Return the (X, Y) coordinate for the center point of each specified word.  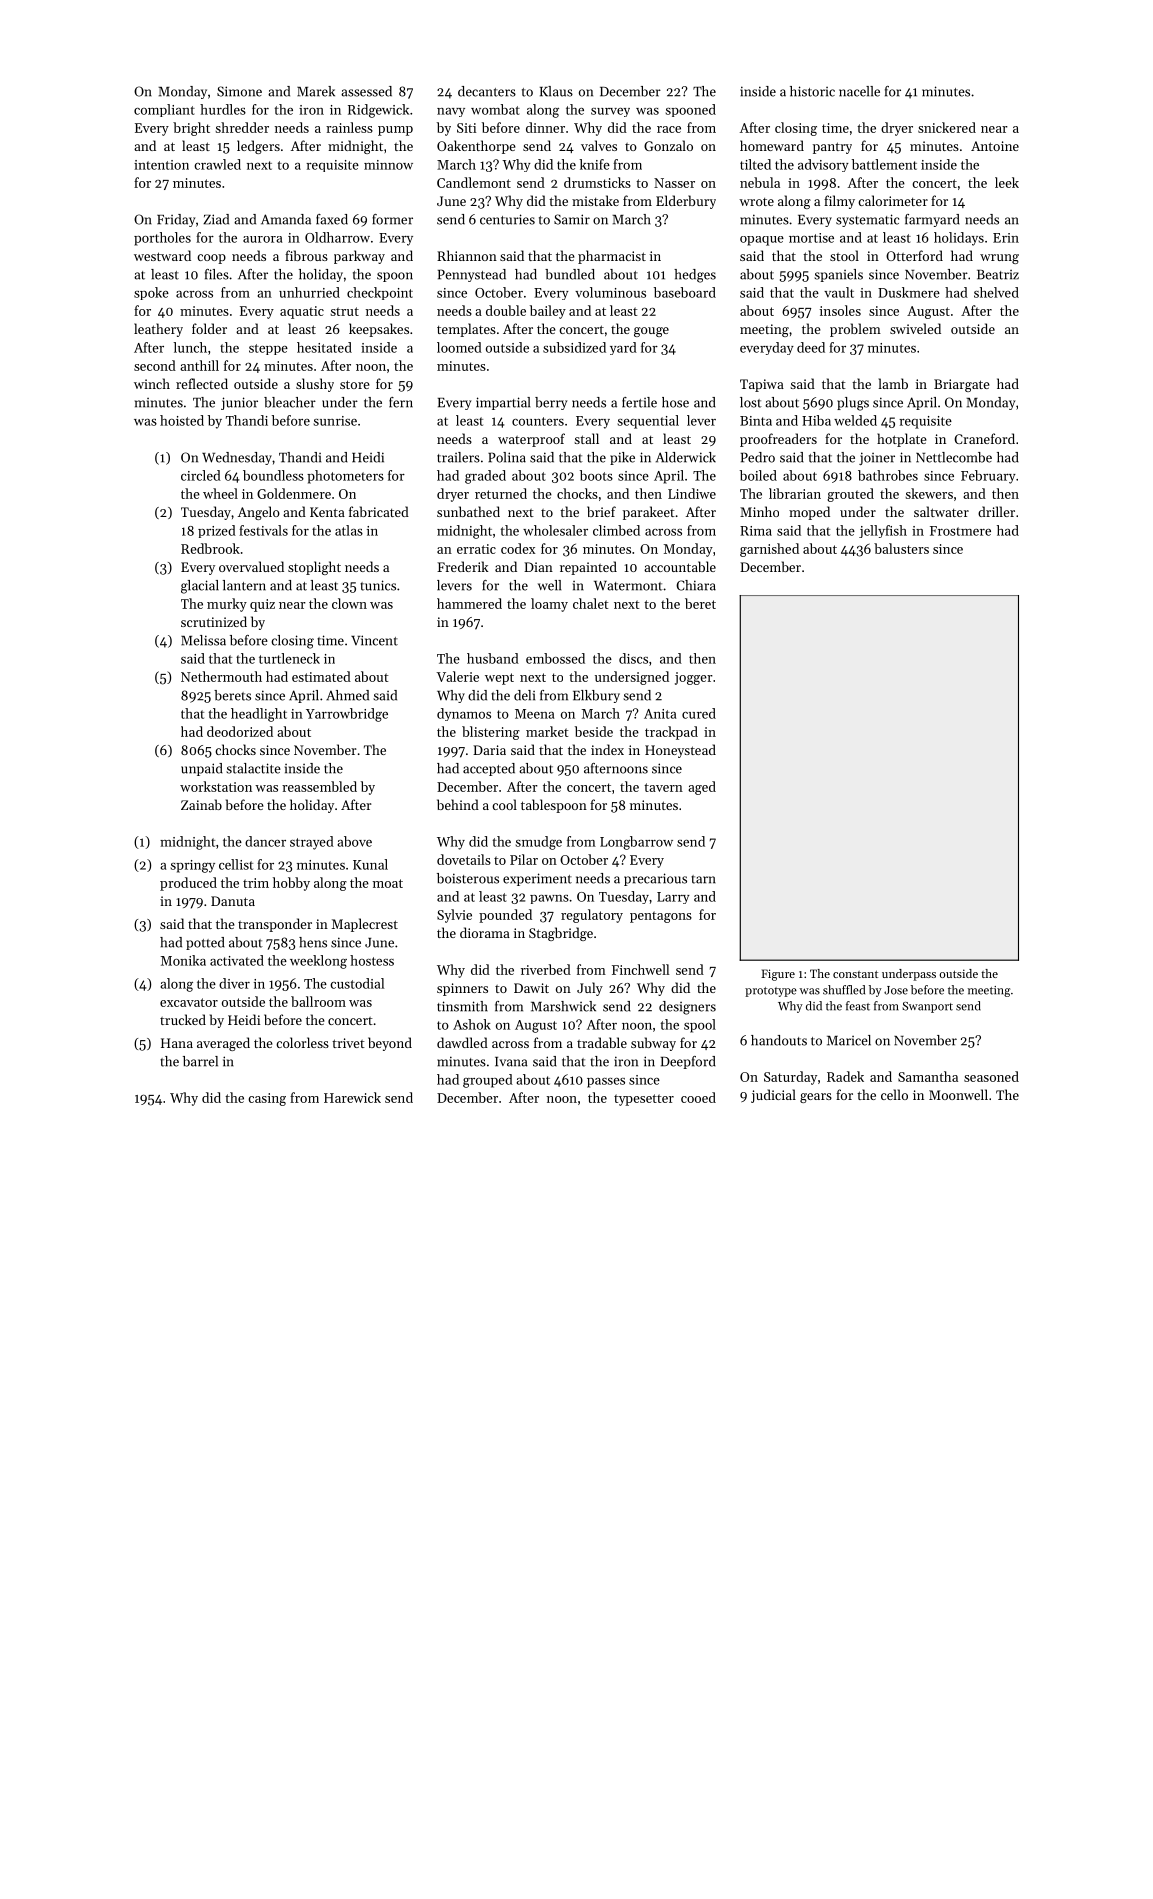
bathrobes (888, 475)
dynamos (464, 714)
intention (161, 165)
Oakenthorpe (476, 147)
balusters (901, 548)
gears (816, 1098)
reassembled (319, 786)
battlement (884, 164)
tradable (602, 1042)
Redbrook (210, 548)
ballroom (318, 1001)
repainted (588, 568)
